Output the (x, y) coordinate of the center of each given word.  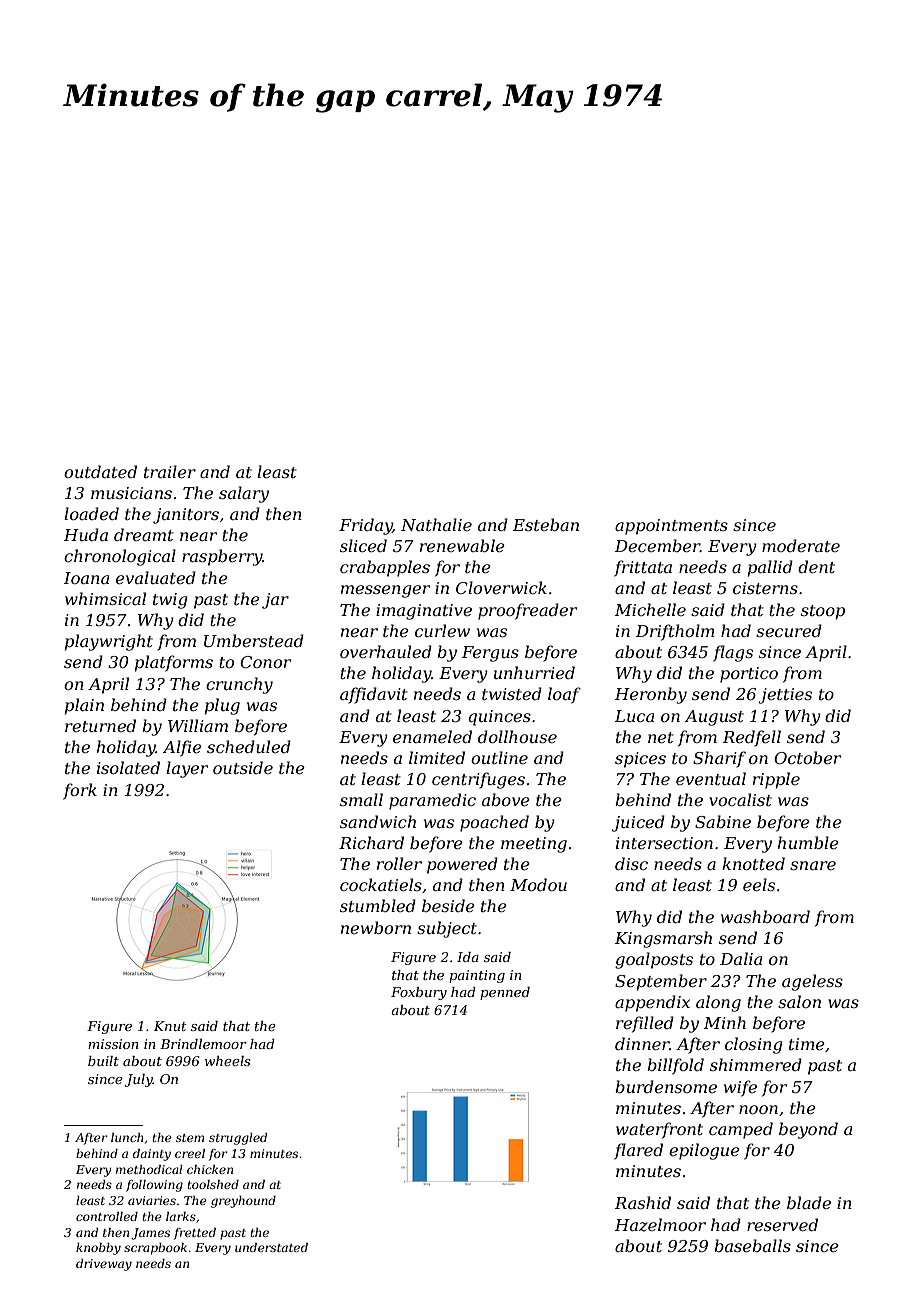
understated (271, 1247)
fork (80, 791)
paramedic (432, 801)
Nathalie (436, 524)
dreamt (144, 534)
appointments (671, 527)
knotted (753, 863)
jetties (785, 696)
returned (100, 725)
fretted (195, 1234)
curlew (442, 630)
